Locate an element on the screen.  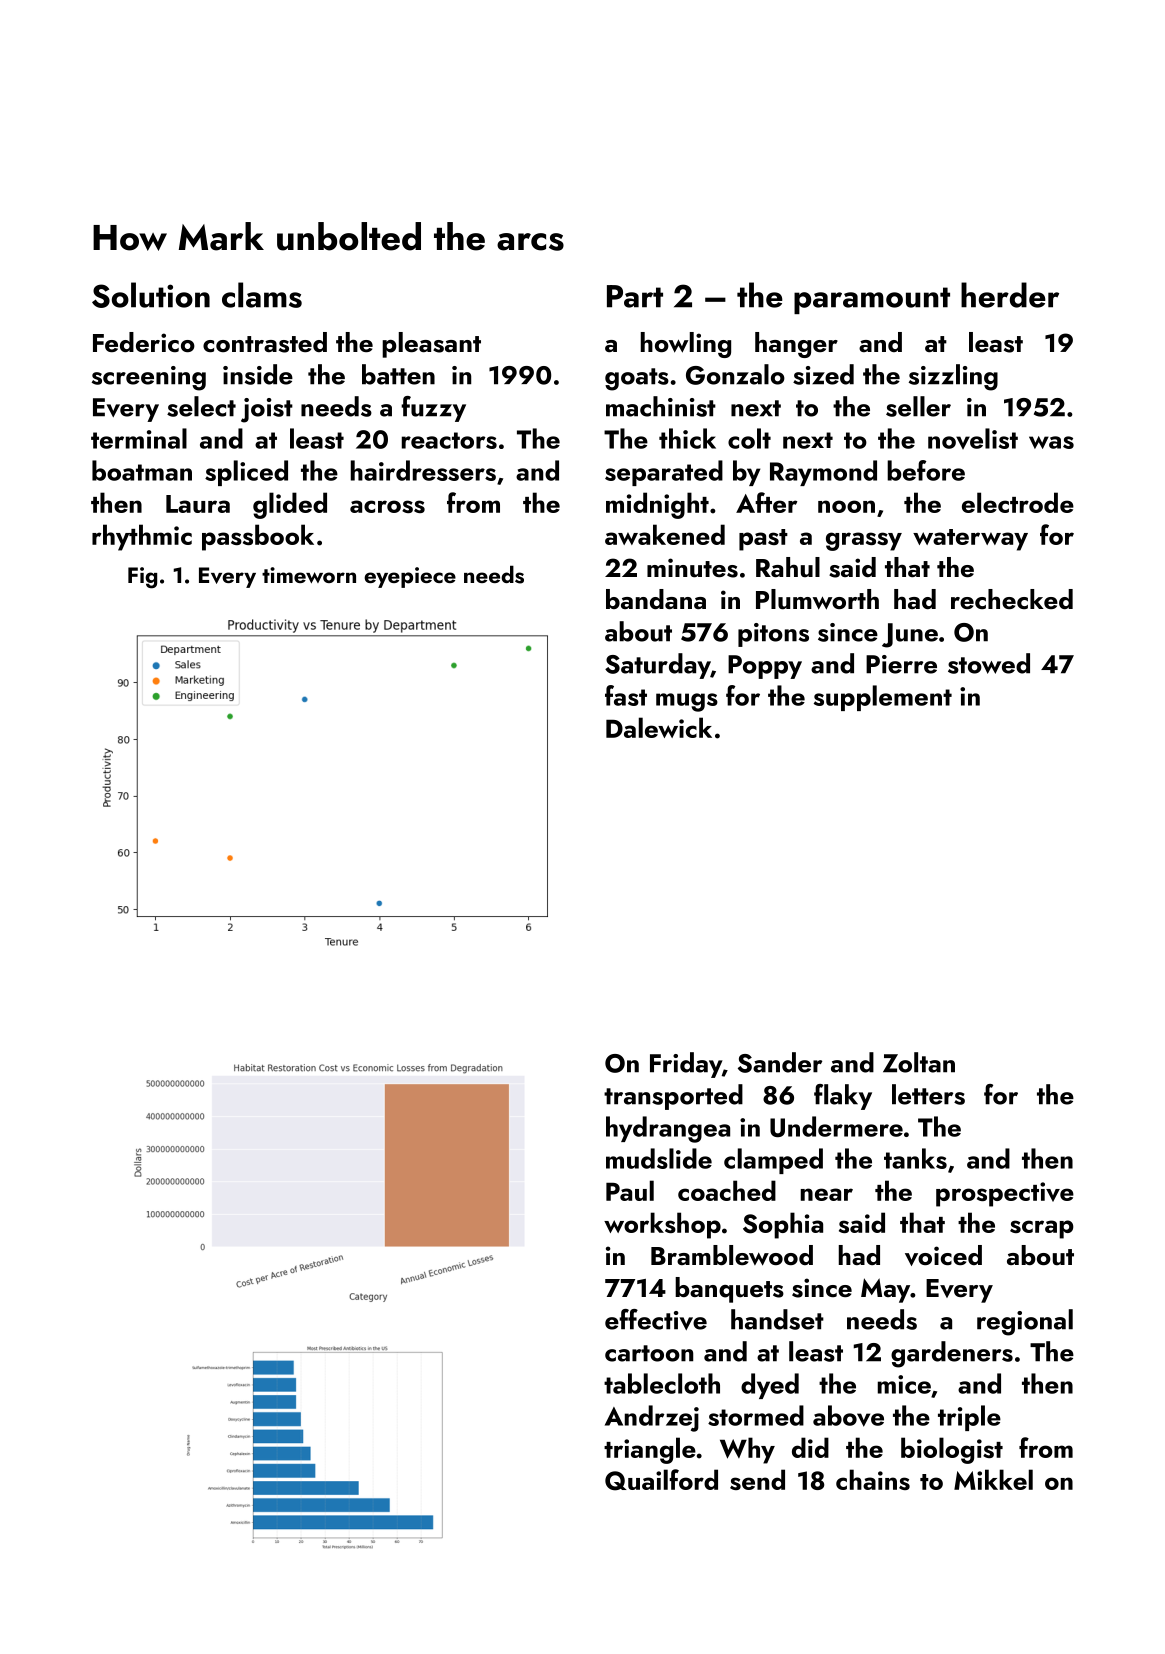
paramount is located at coordinates (872, 300).
